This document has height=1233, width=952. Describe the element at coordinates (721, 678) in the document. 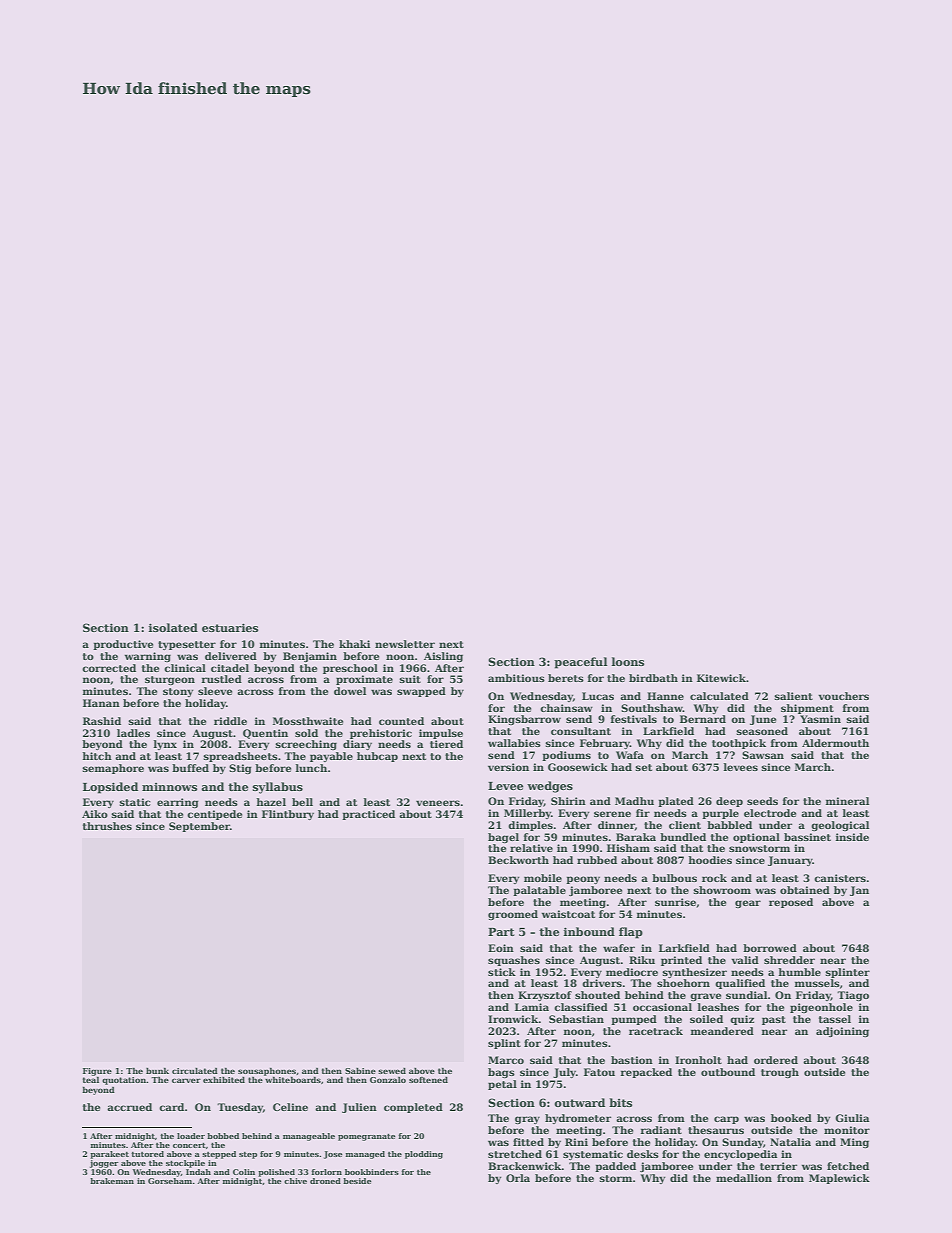

I see `Kitewick` at that location.
